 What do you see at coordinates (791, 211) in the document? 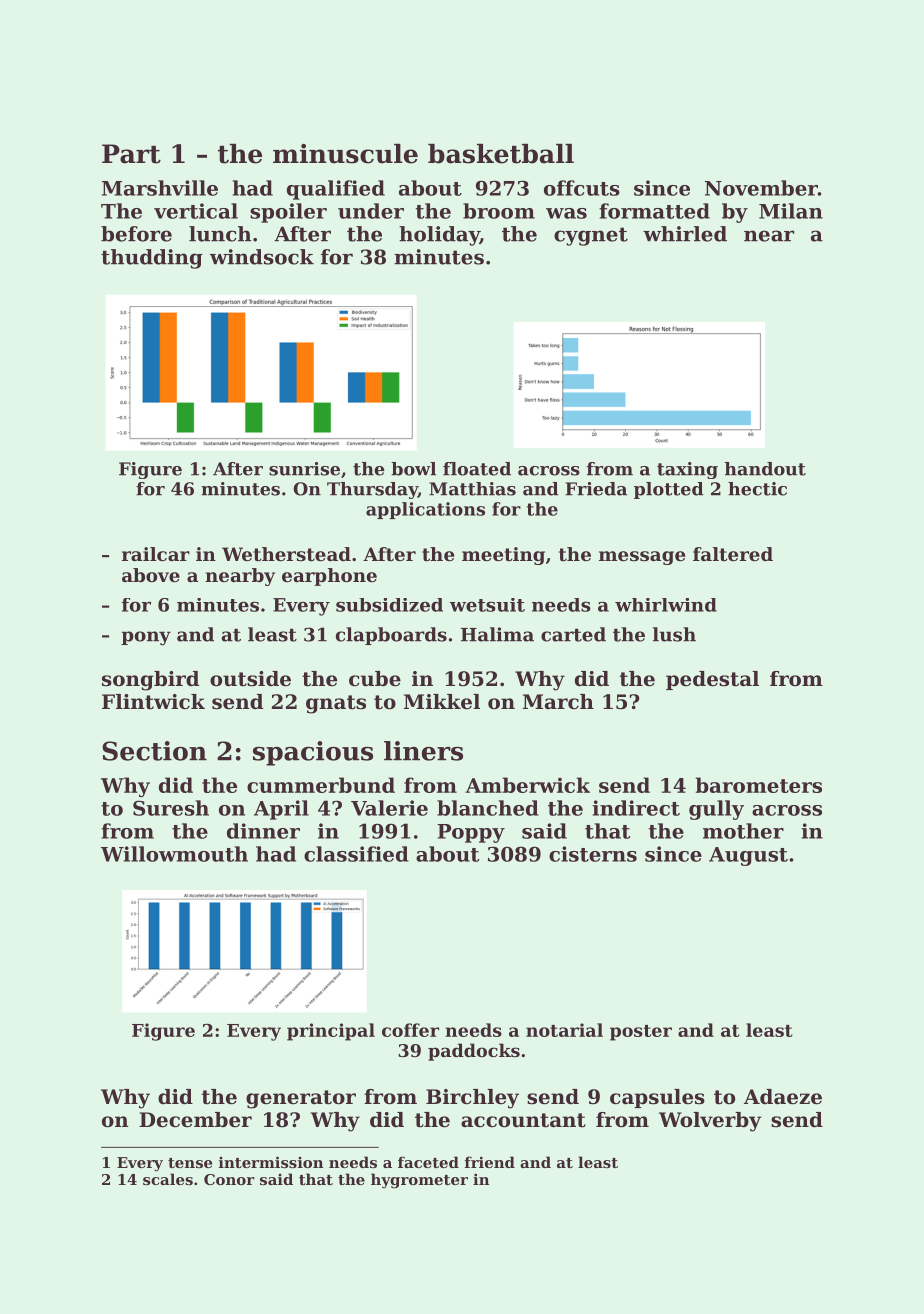
I see `Milan` at bounding box center [791, 211].
